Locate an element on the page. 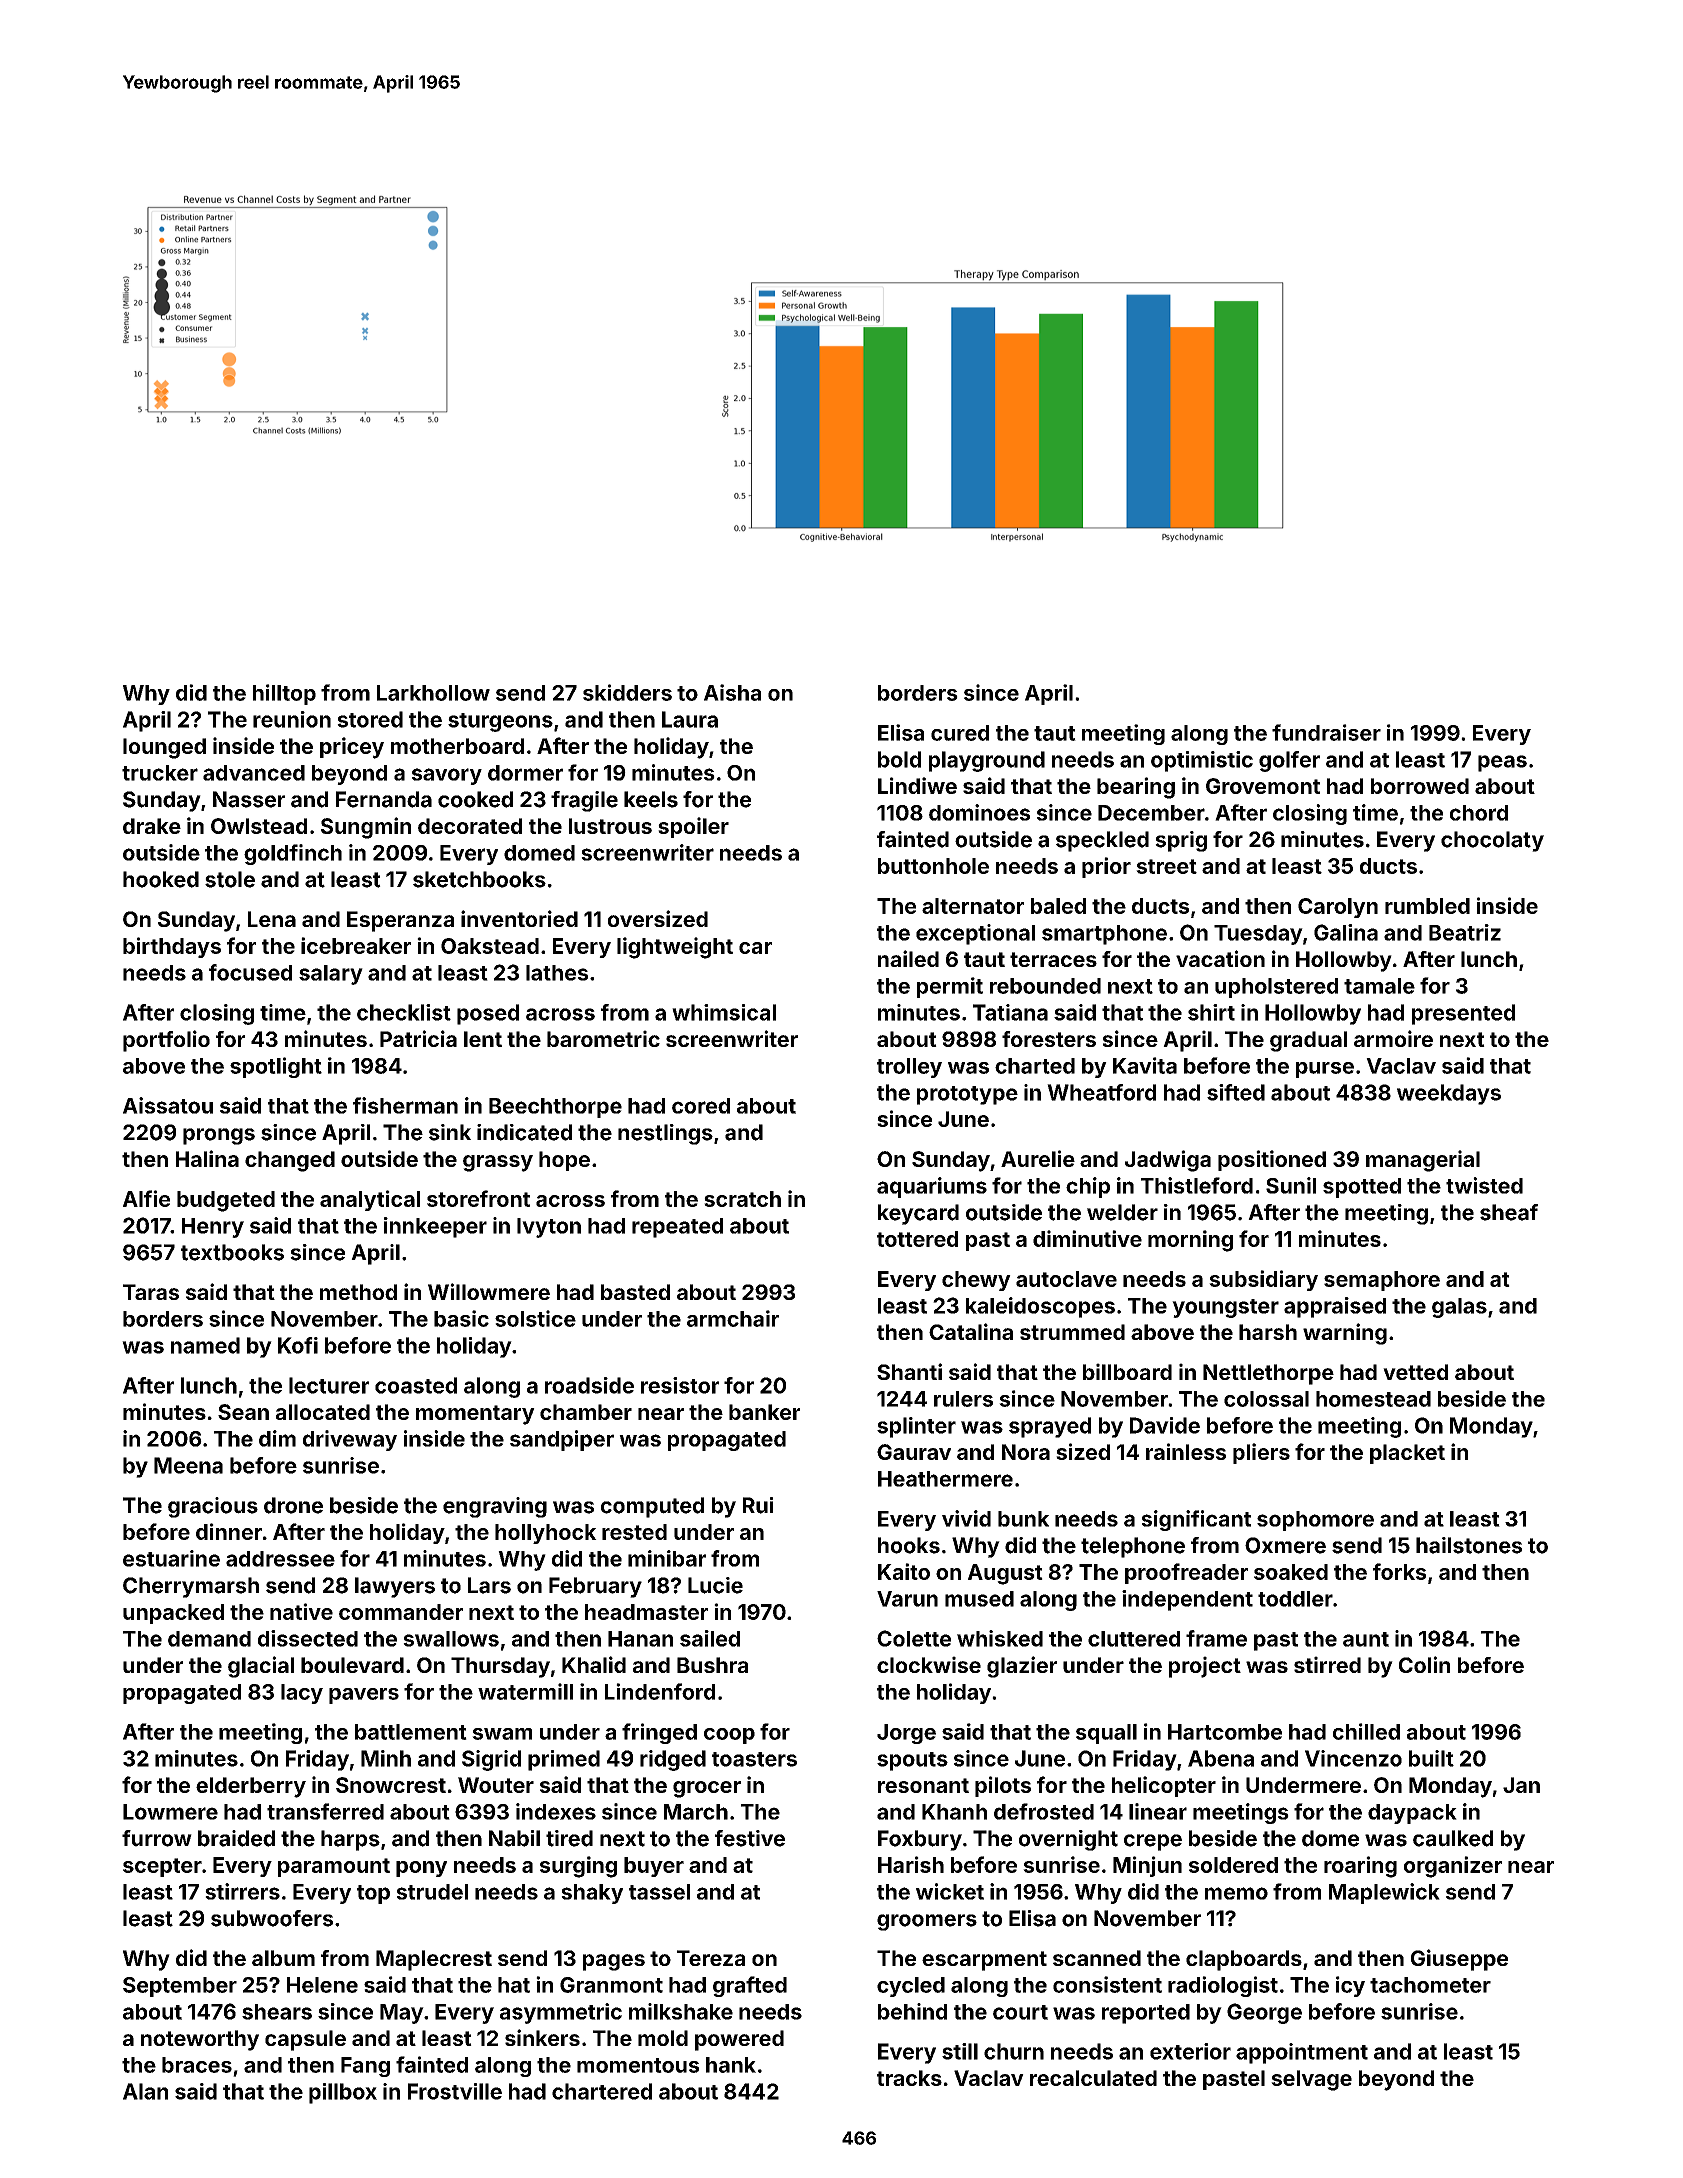 The height and width of the image is (2178, 1683). soaked is located at coordinates (1291, 1572).
